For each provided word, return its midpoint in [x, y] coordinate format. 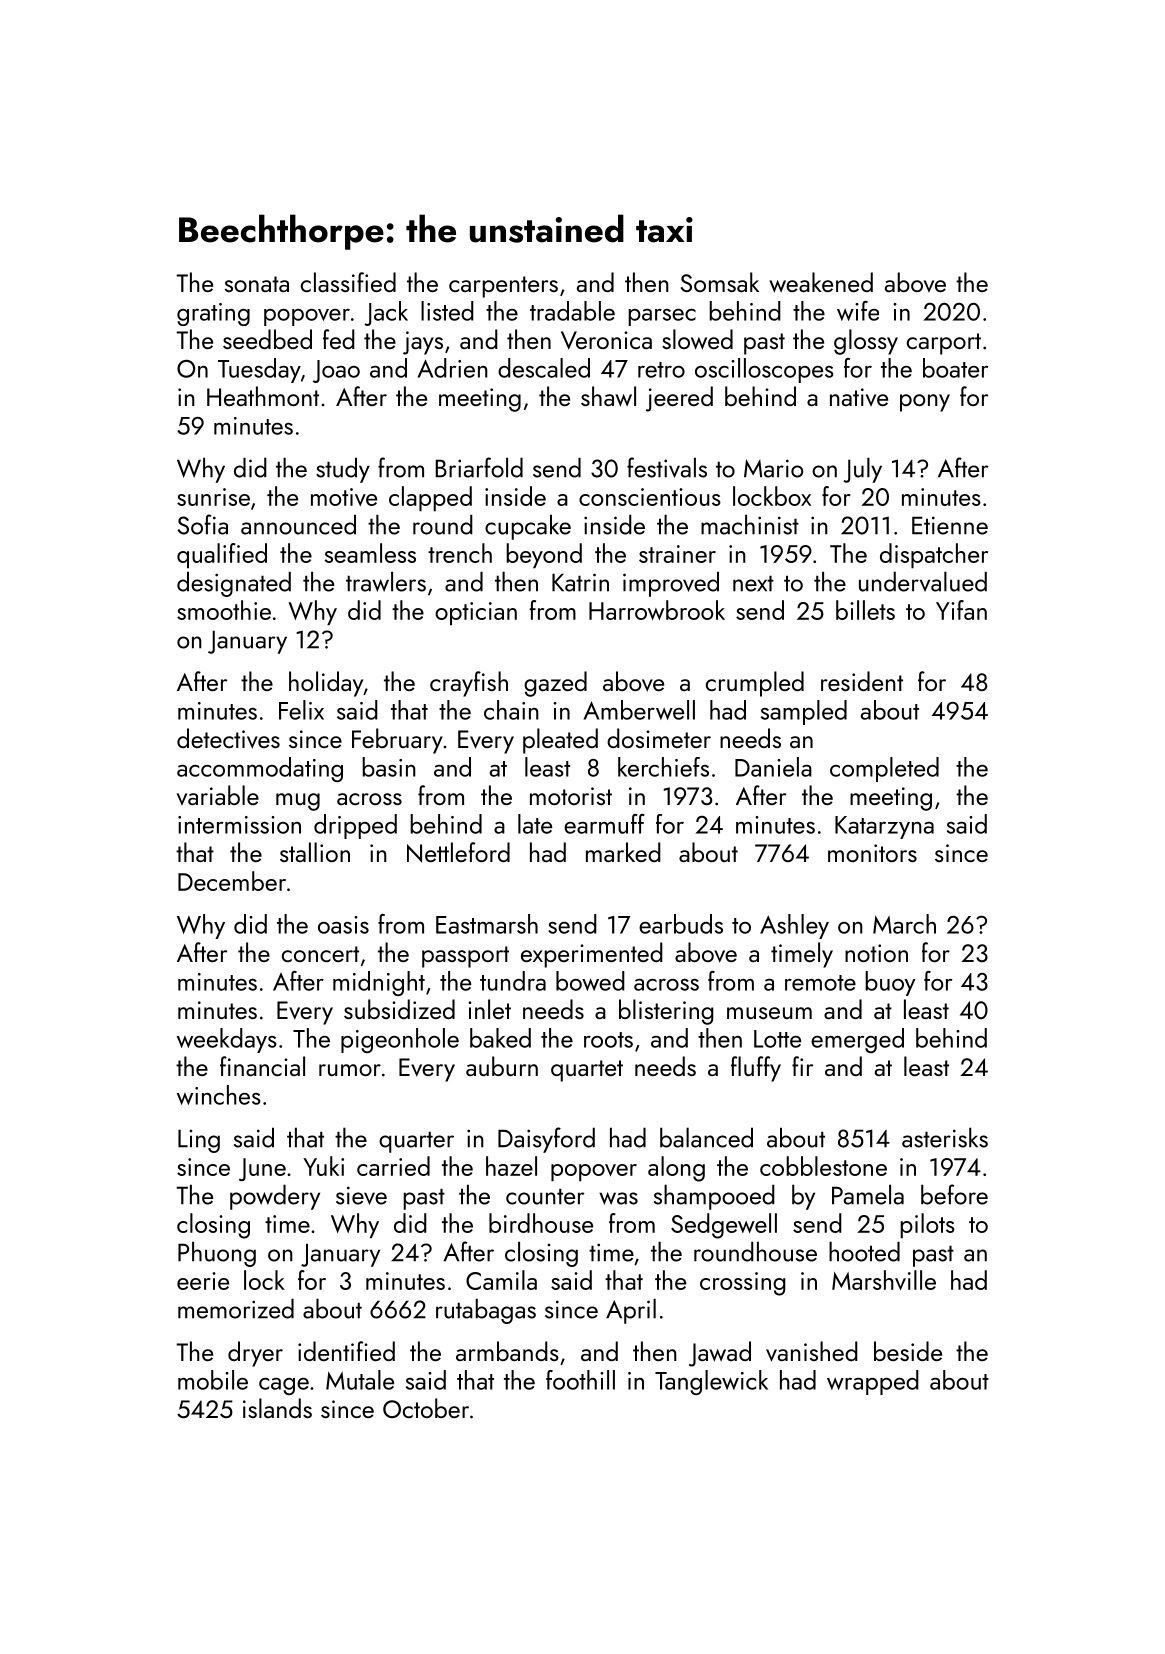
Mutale [360, 1380]
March [904, 924]
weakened [821, 282]
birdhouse [541, 1223]
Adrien [452, 368]
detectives [228, 738]
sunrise [213, 497]
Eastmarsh [487, 924]
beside [908, 1351]
